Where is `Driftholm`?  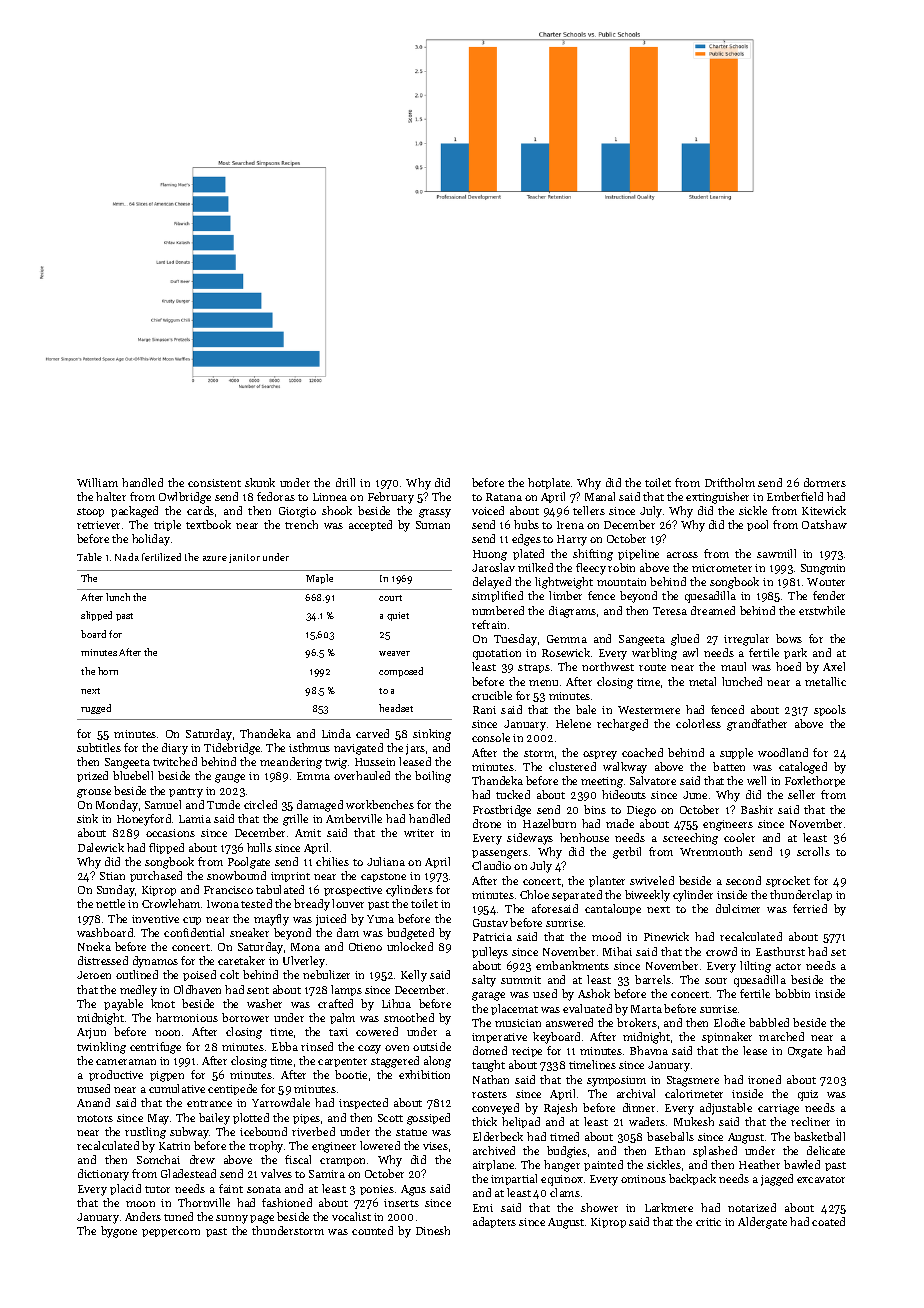 Driftholm is located at coordinates (730, 482).
